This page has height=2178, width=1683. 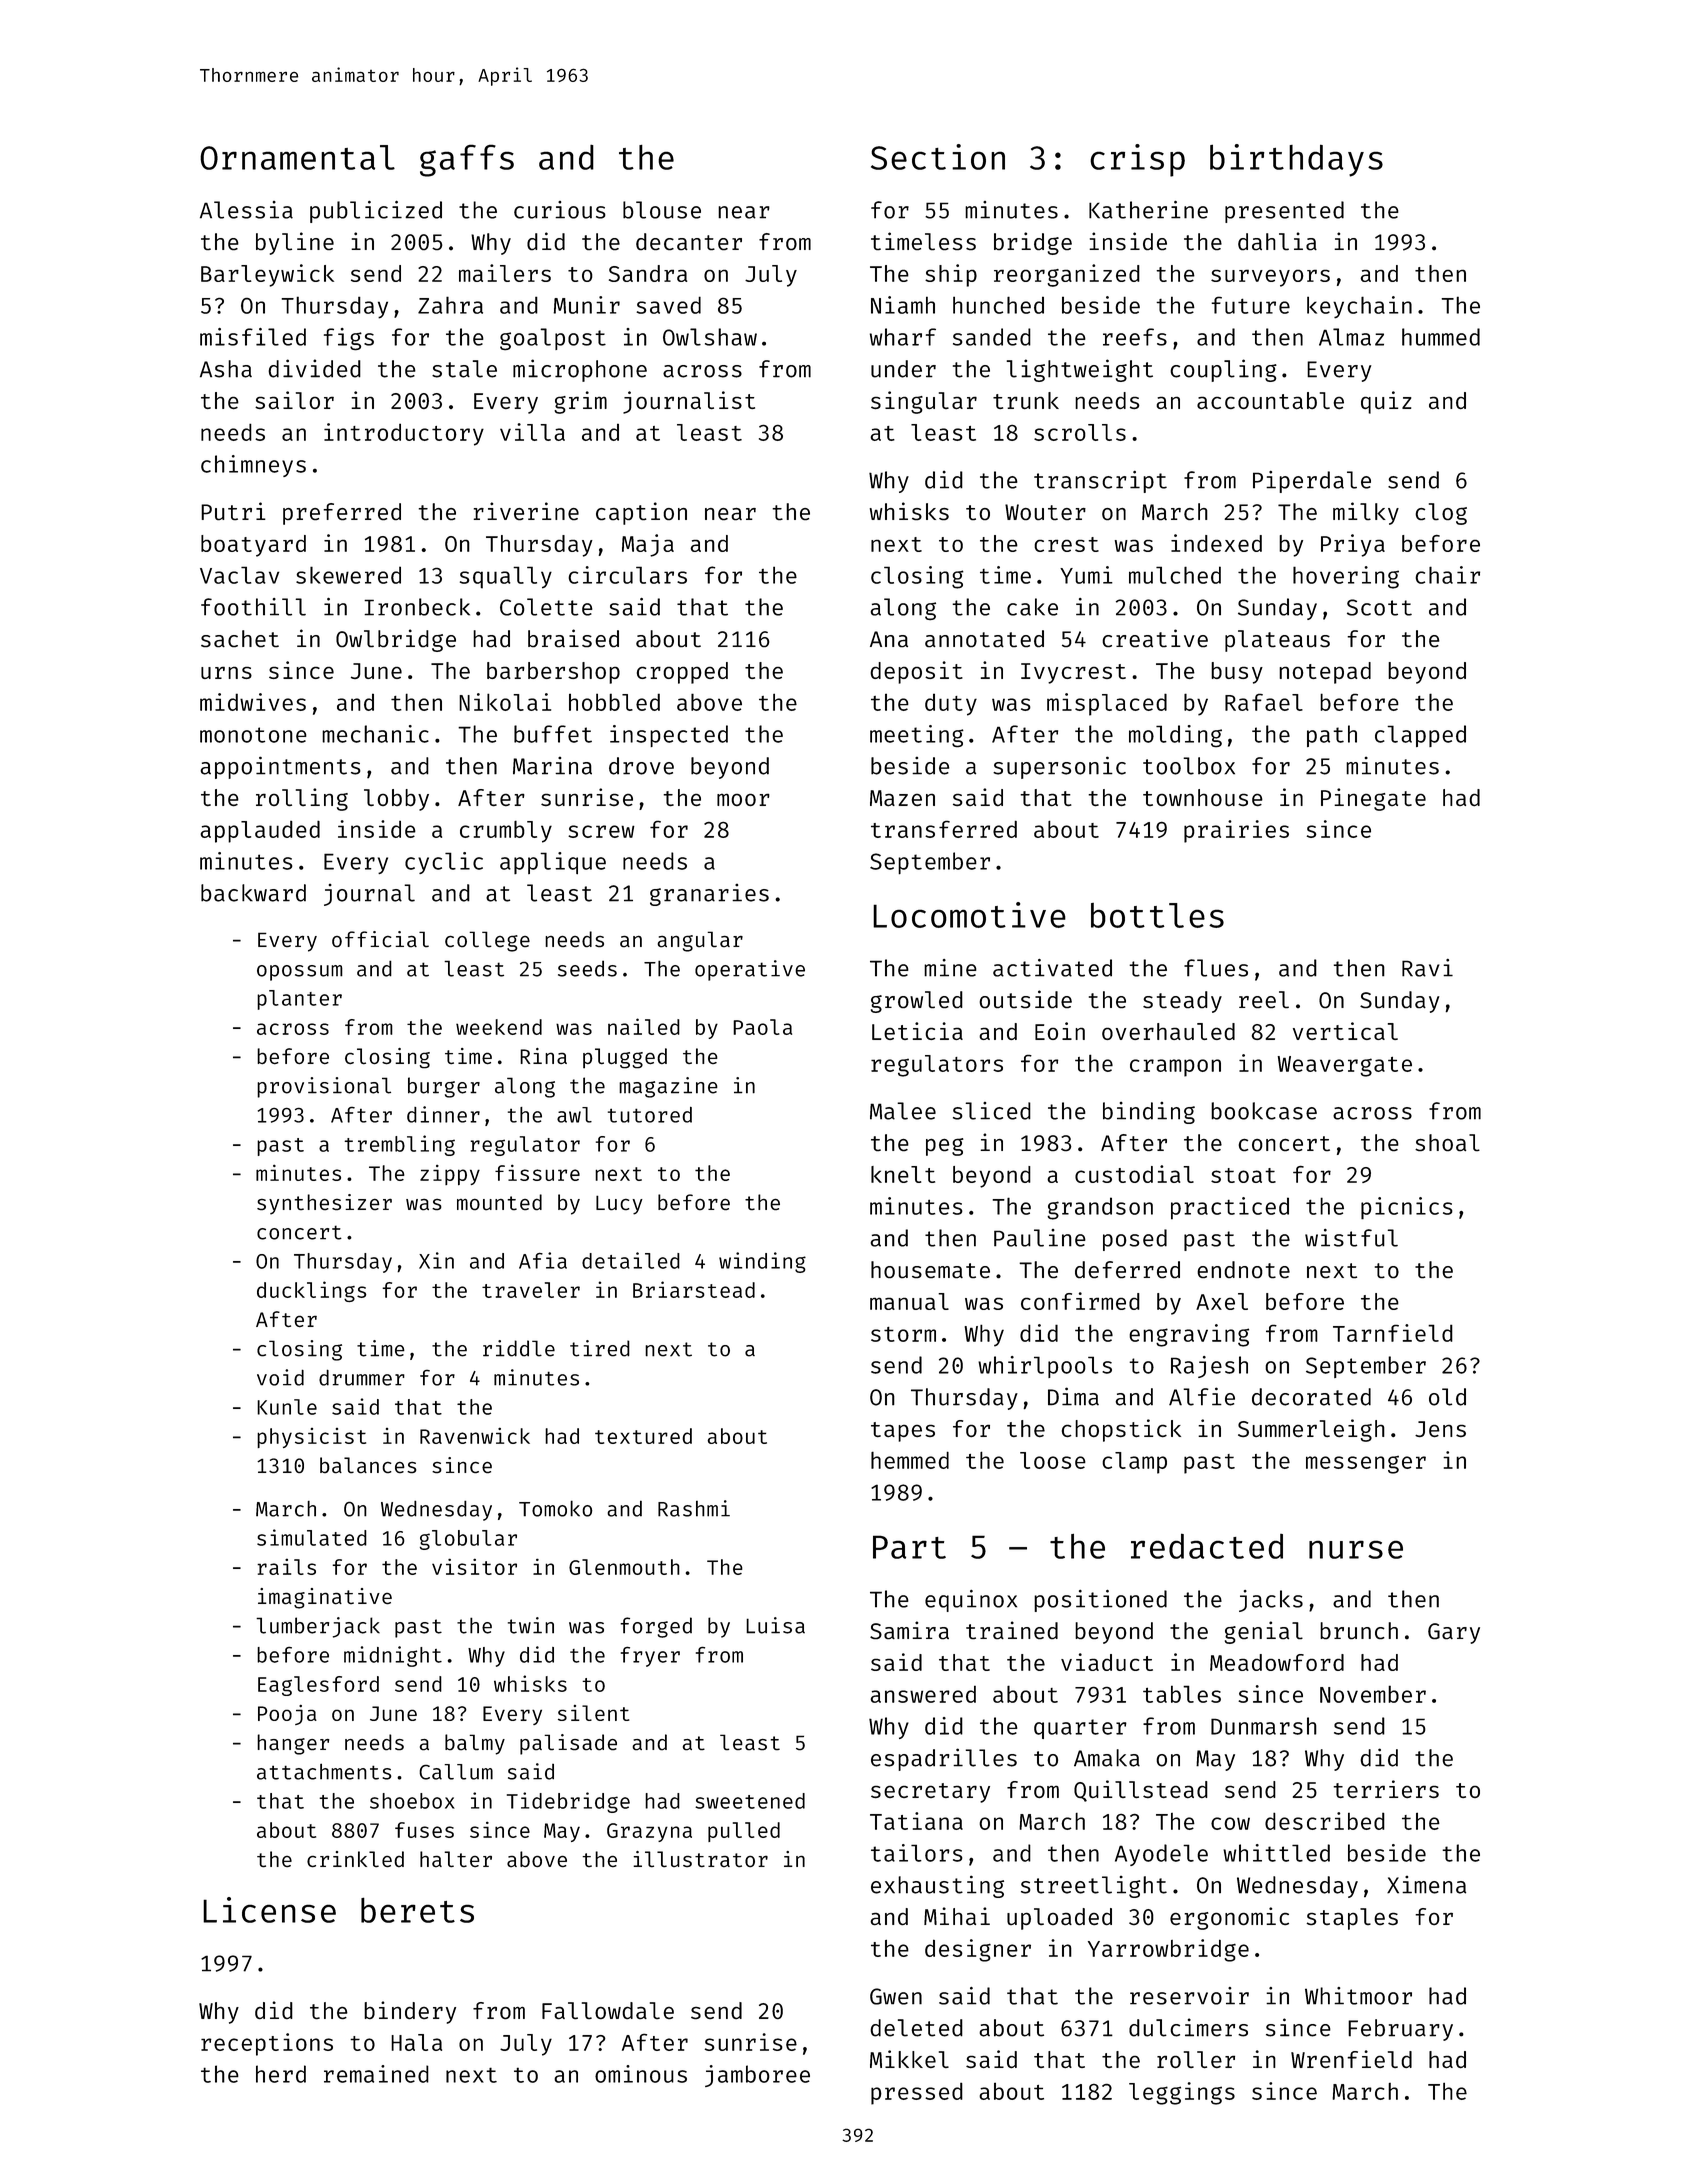 What do you see at coordinates (1207, 1546) in the page?
I see `redacted` at bounding box center [1207, 1546].
